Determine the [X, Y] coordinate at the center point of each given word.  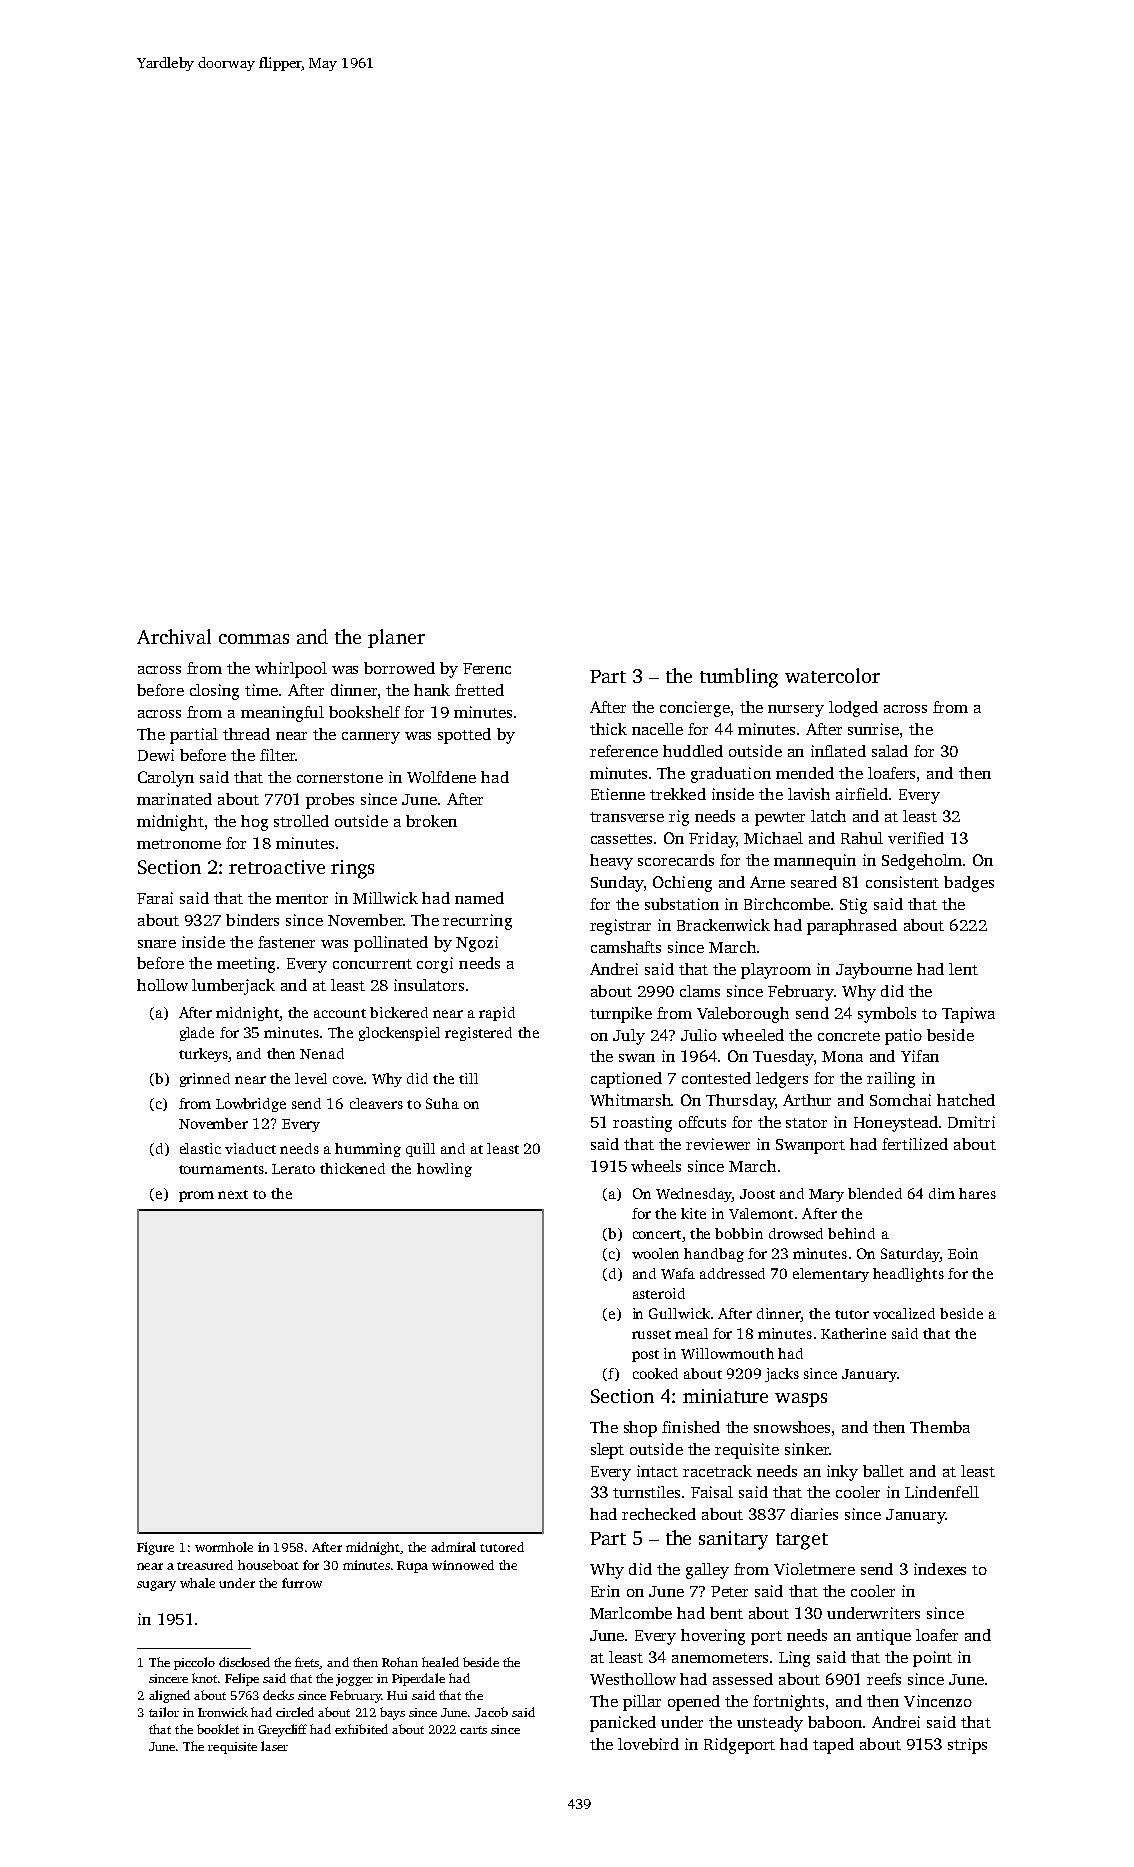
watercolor [832, 675]
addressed [732, 1273]
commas [254, 639]
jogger [354, 1680]
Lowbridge [251, 1105]
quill [420, 1150]
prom [196, 1196]
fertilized [915, 1144]
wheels [656, 1166]
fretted [479, 690]
